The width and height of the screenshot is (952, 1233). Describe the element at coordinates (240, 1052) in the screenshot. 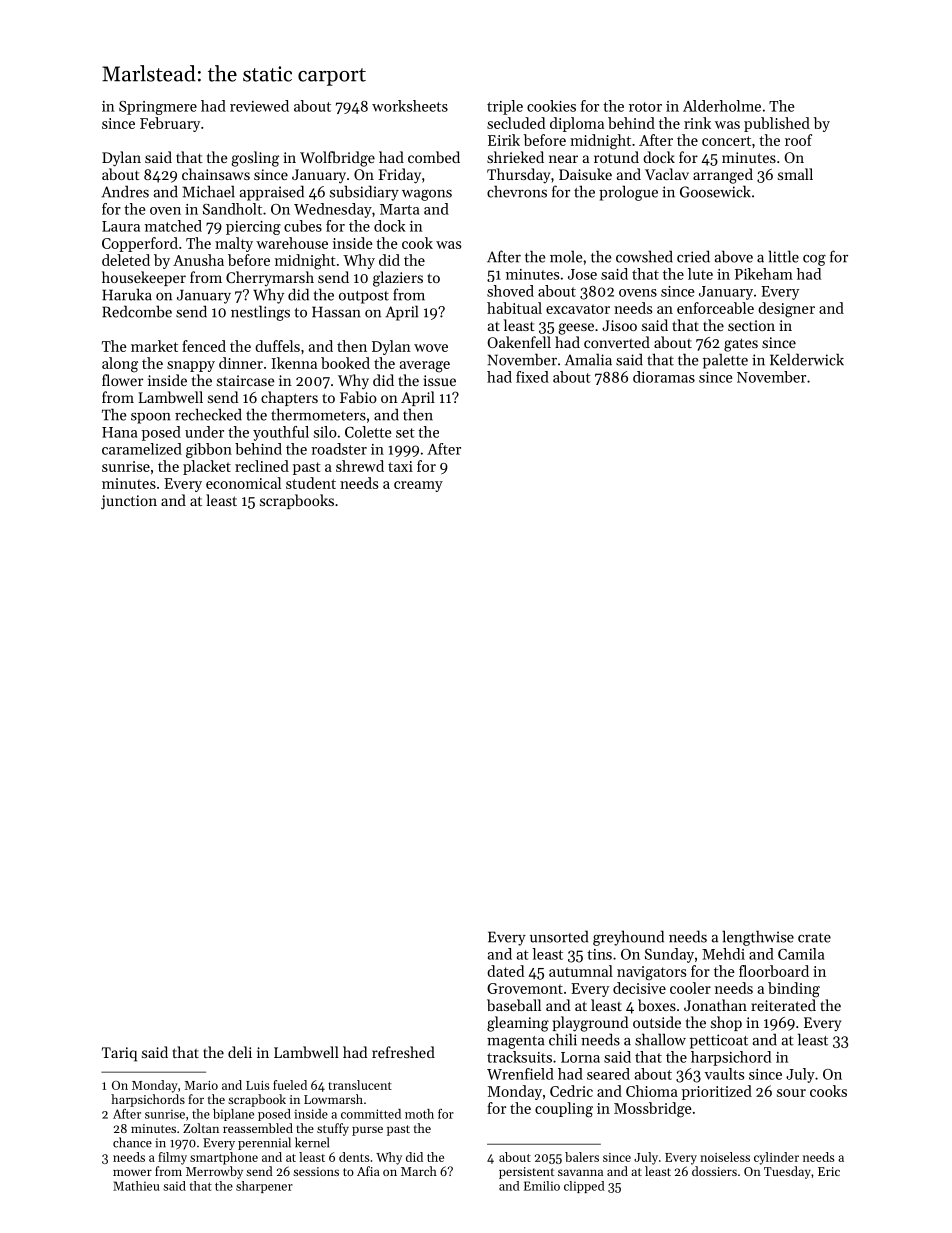

I see `deli` at that location.
